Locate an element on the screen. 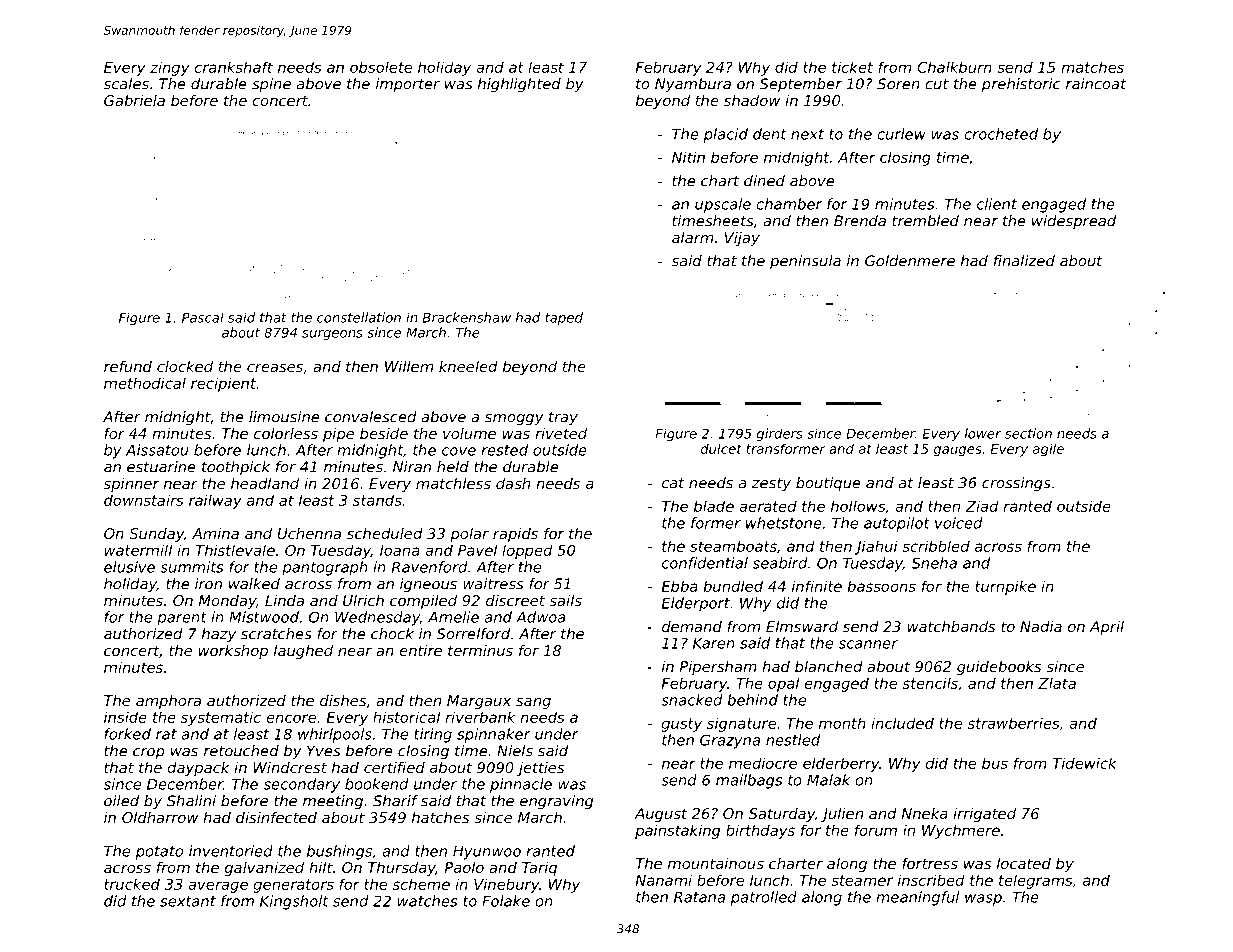  Nitin is located at coordinates (688, 157).
